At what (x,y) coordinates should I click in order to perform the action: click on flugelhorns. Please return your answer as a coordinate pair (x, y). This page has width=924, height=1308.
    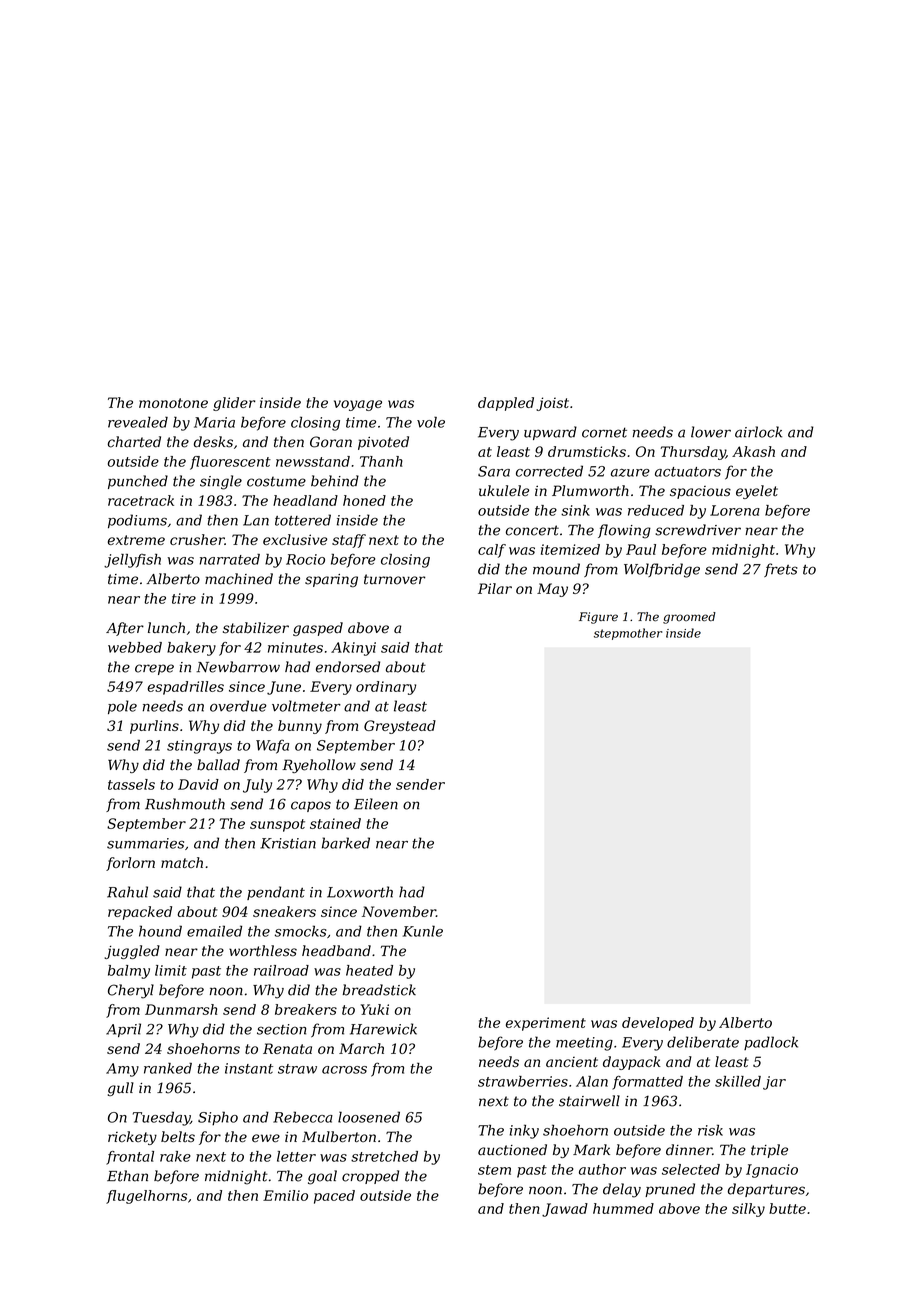
    Looking at the image, I should click on (146, 1197).
